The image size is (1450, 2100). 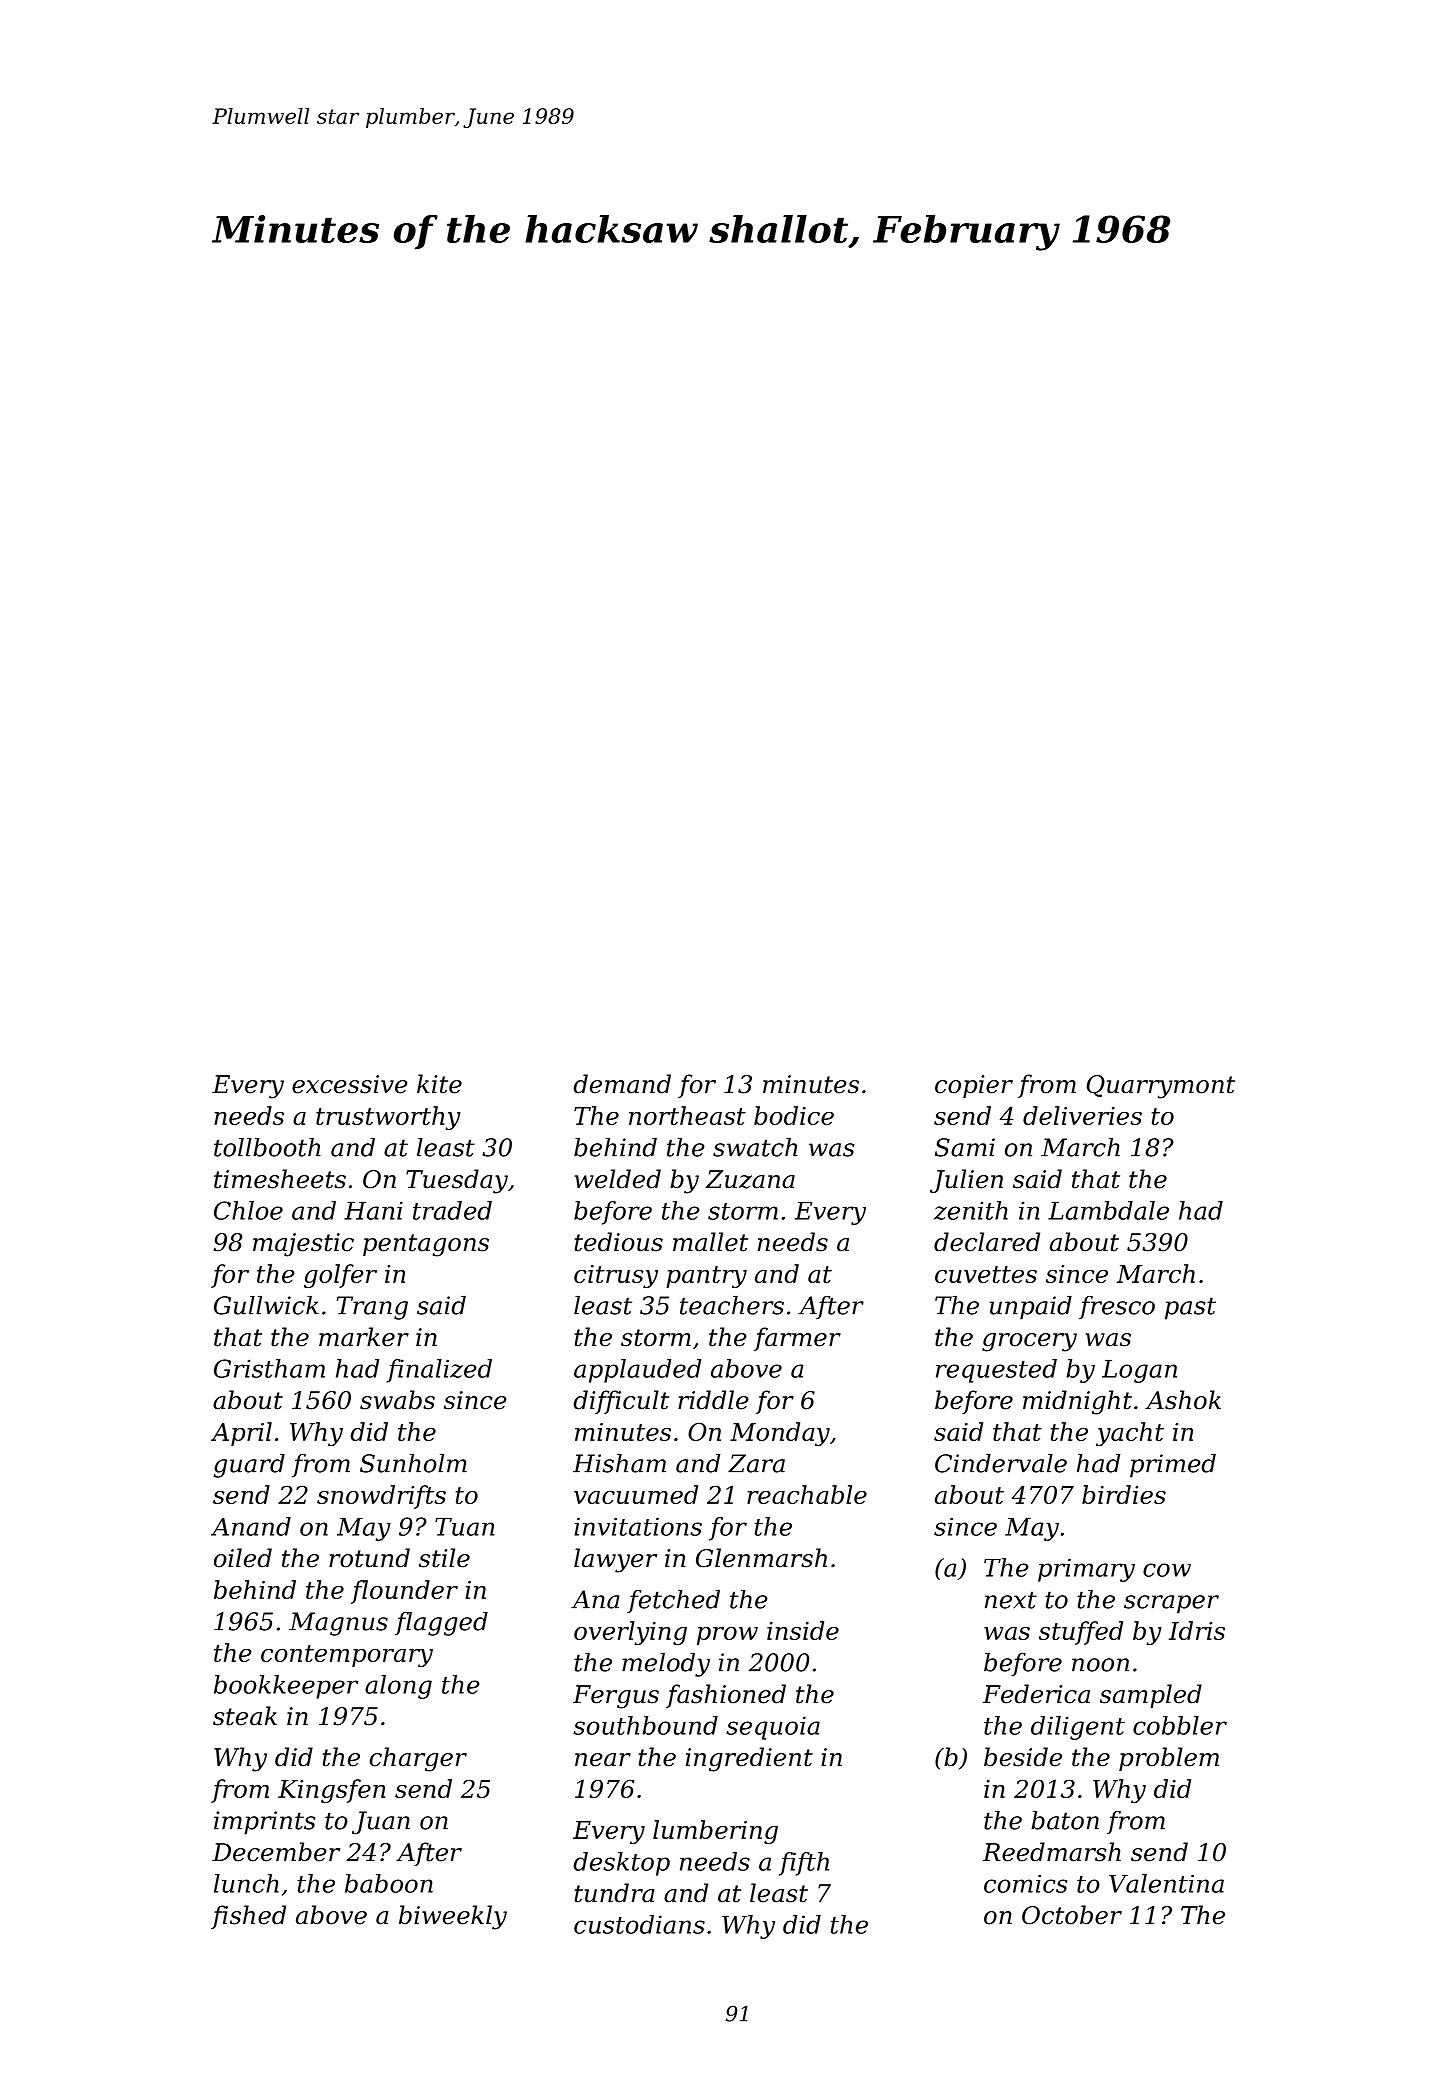 I want to click on cobbler, so click(x=1180, y=1725).
